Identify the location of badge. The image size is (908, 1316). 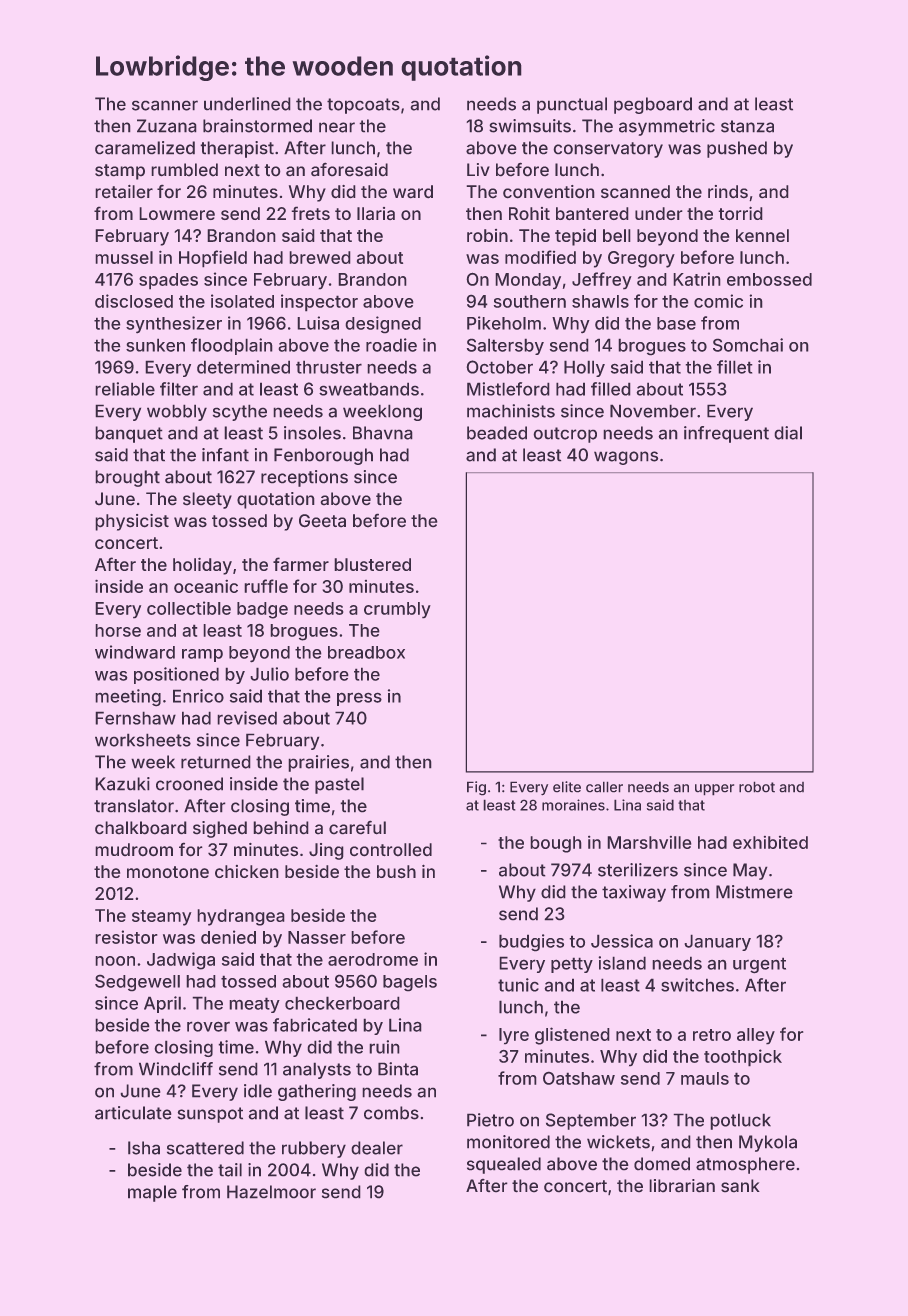
(262, 610).
